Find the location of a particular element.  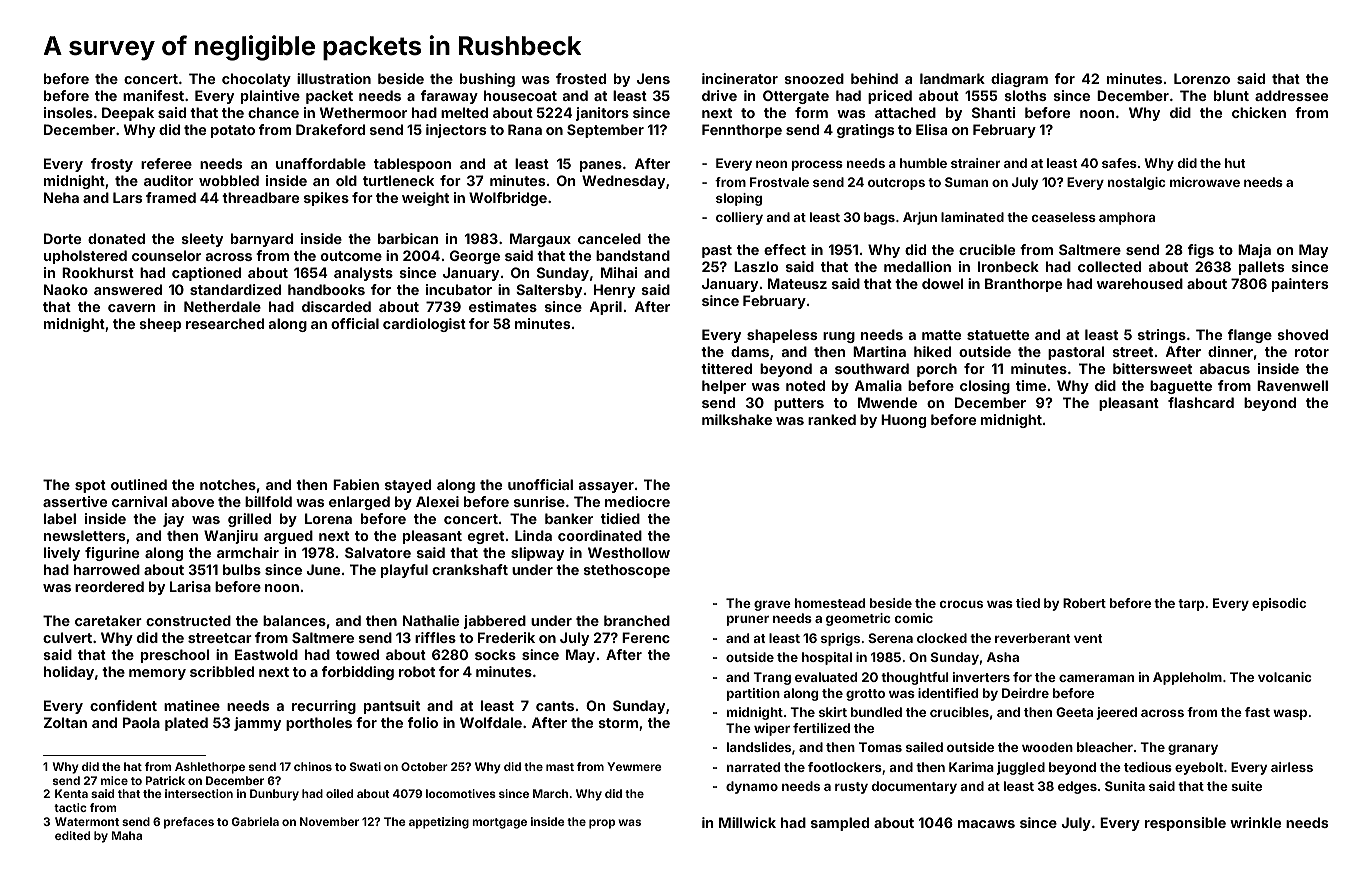

injectors is located at coordinates (456, 131).
